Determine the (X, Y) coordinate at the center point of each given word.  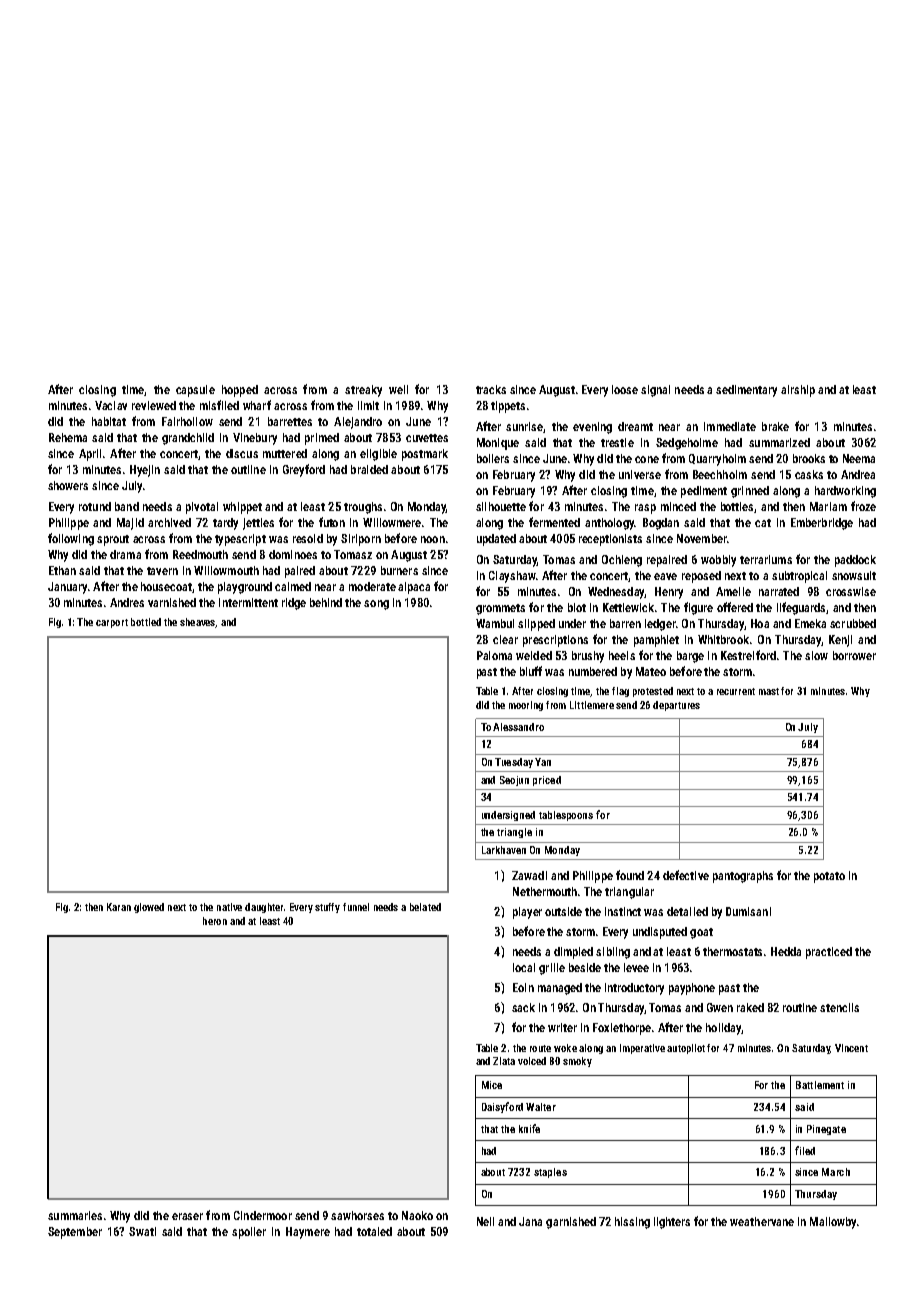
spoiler (249, 1233)
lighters (672, 1223)
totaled (374, 1231)
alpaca (414, 588)
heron (215, 921)
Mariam (828, 506)
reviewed (154, 405)
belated (425, 907)
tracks (491, 389)
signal (655, 391)
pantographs (743, 877)
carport (112, 623)
